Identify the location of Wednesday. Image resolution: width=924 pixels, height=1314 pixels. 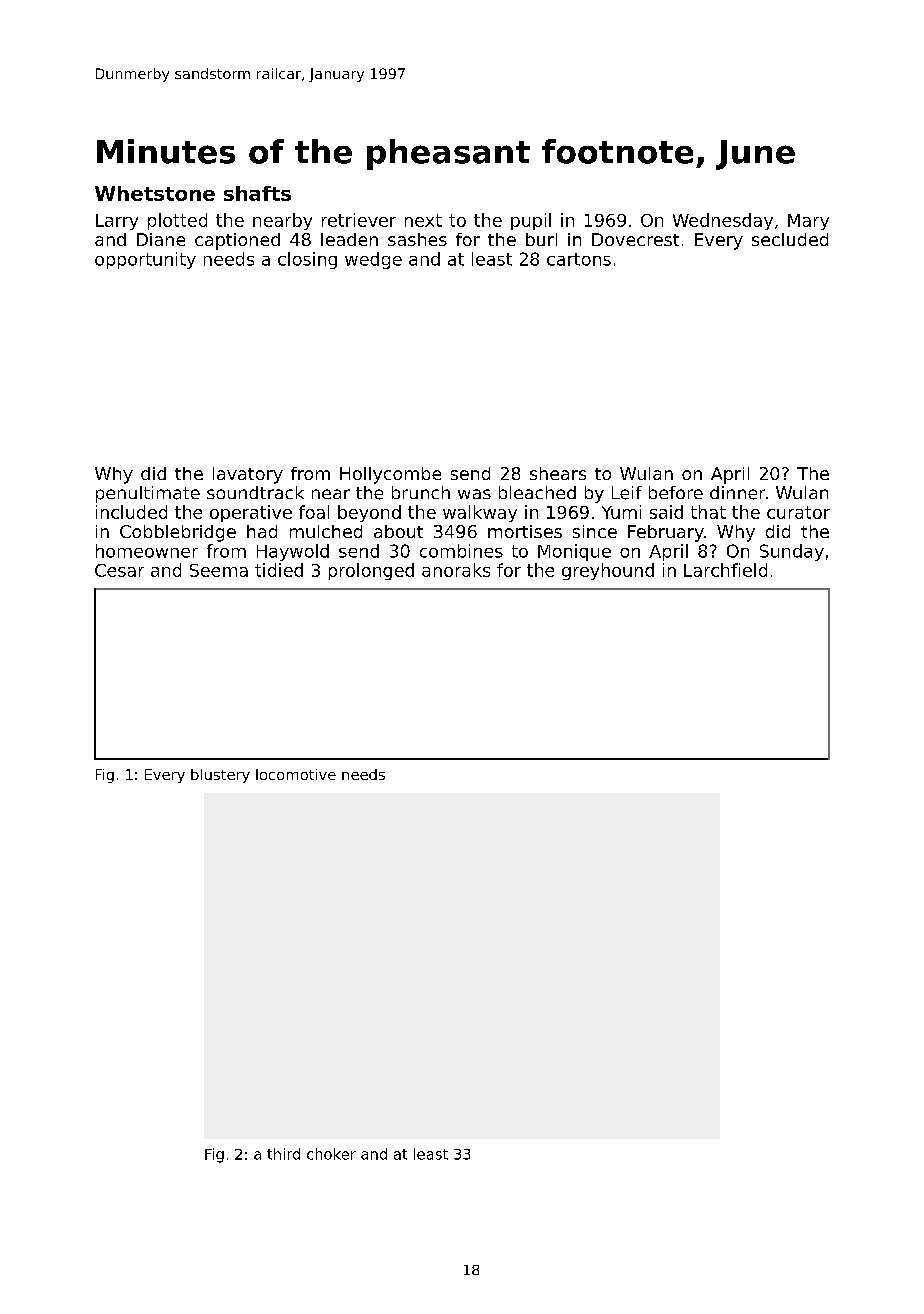
(723, 221).
